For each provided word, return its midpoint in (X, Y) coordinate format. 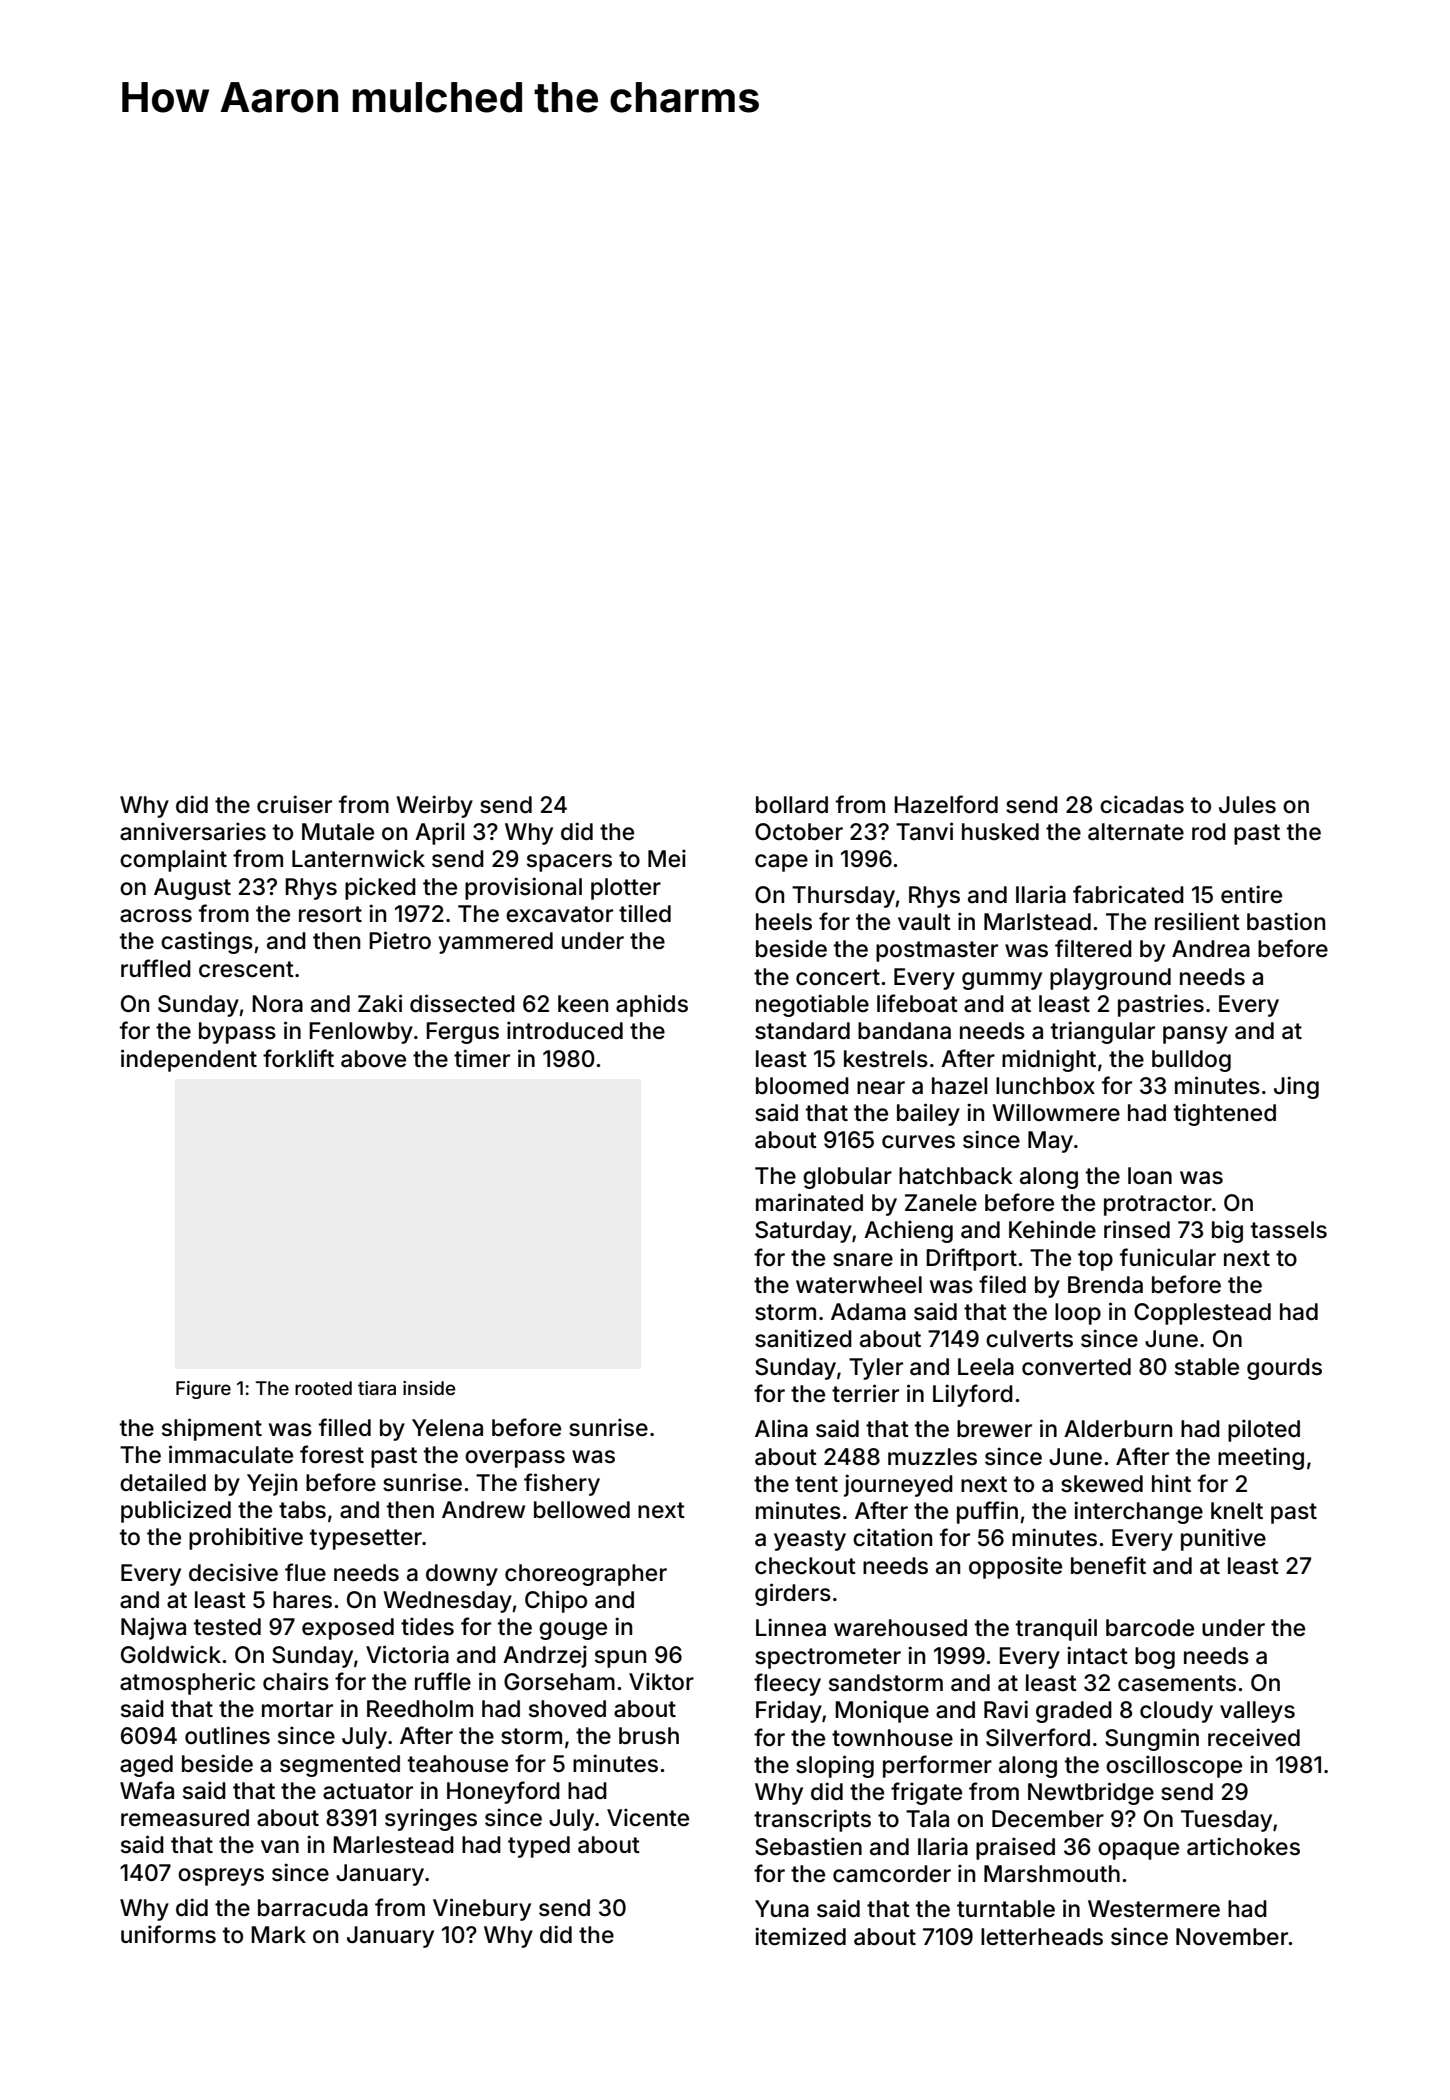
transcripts (812, 1820)
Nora (277, 1004)
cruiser (294, 804)
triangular (1103, 1032)
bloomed (802, 1086)
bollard (792, 805)
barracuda (313, 1908)
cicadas (1142, 804)
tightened (1225, 1114)
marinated (809, 1202)
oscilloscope (1174, 1766)
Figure (203, 1390)
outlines (227, 1735)
